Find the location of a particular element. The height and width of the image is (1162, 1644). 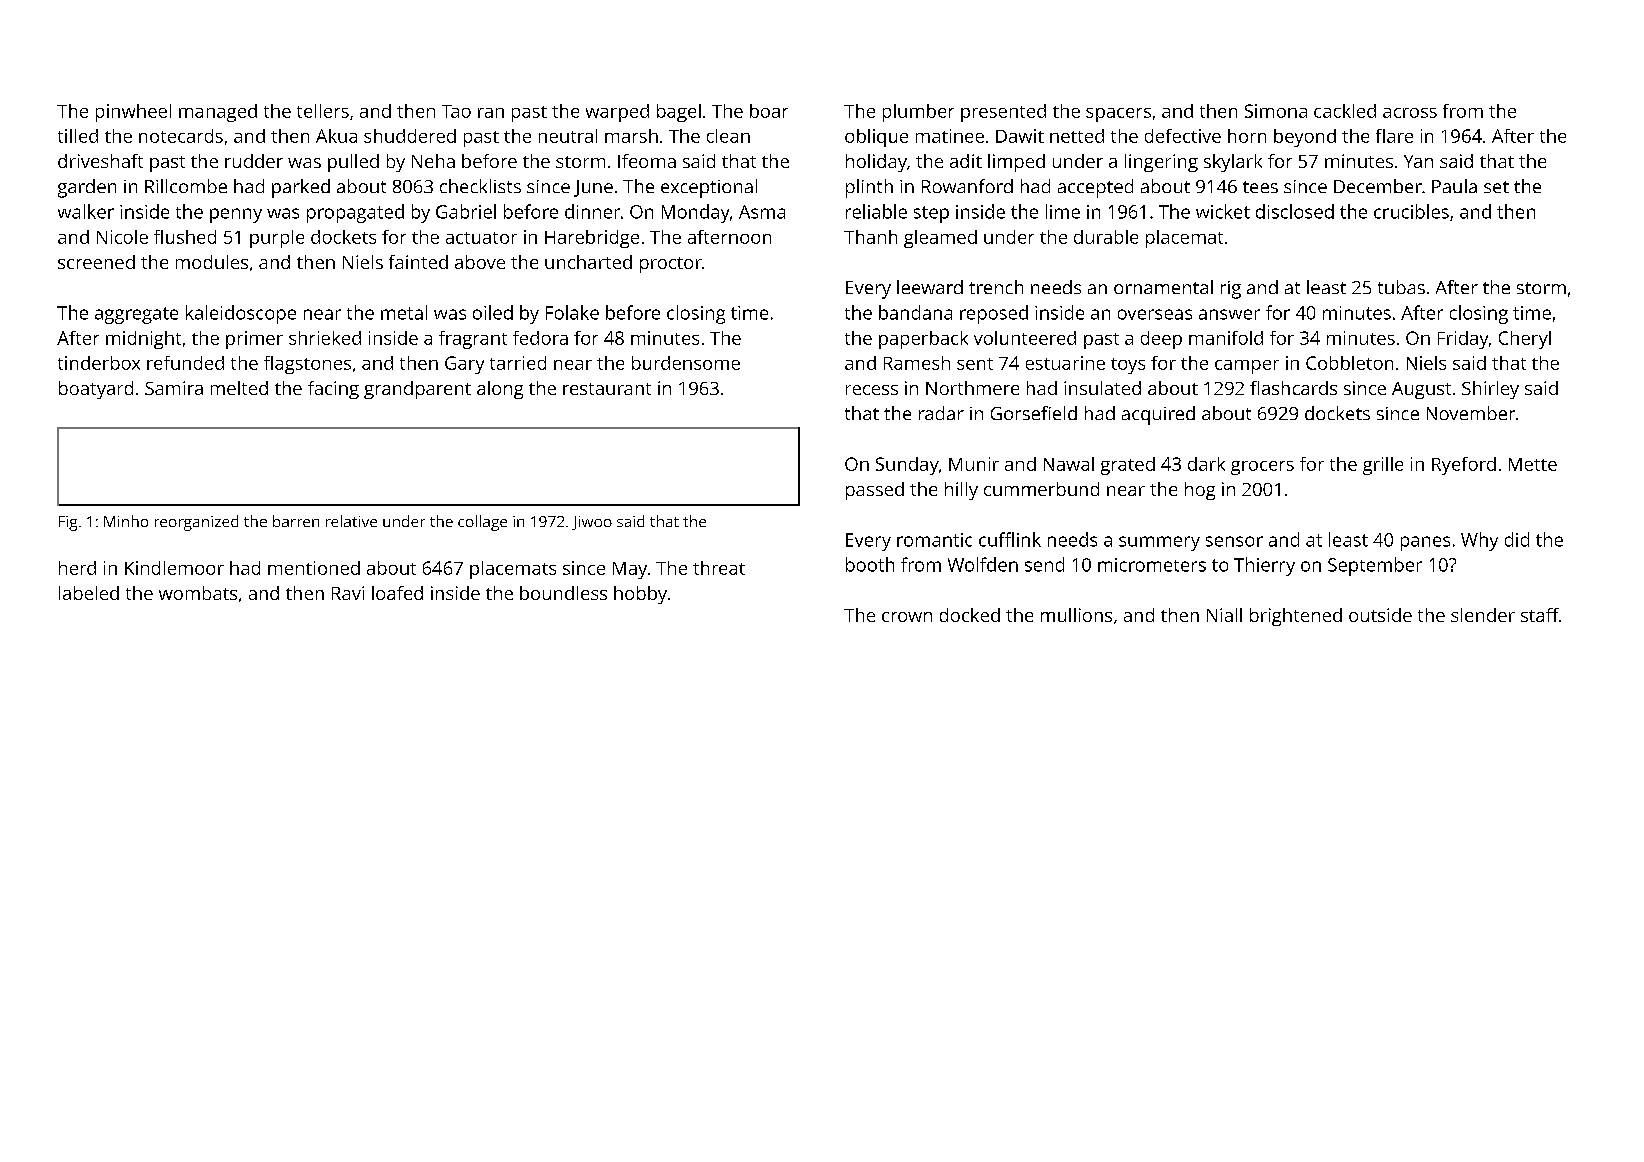

grandparent is located at coordinates (417, 390).
